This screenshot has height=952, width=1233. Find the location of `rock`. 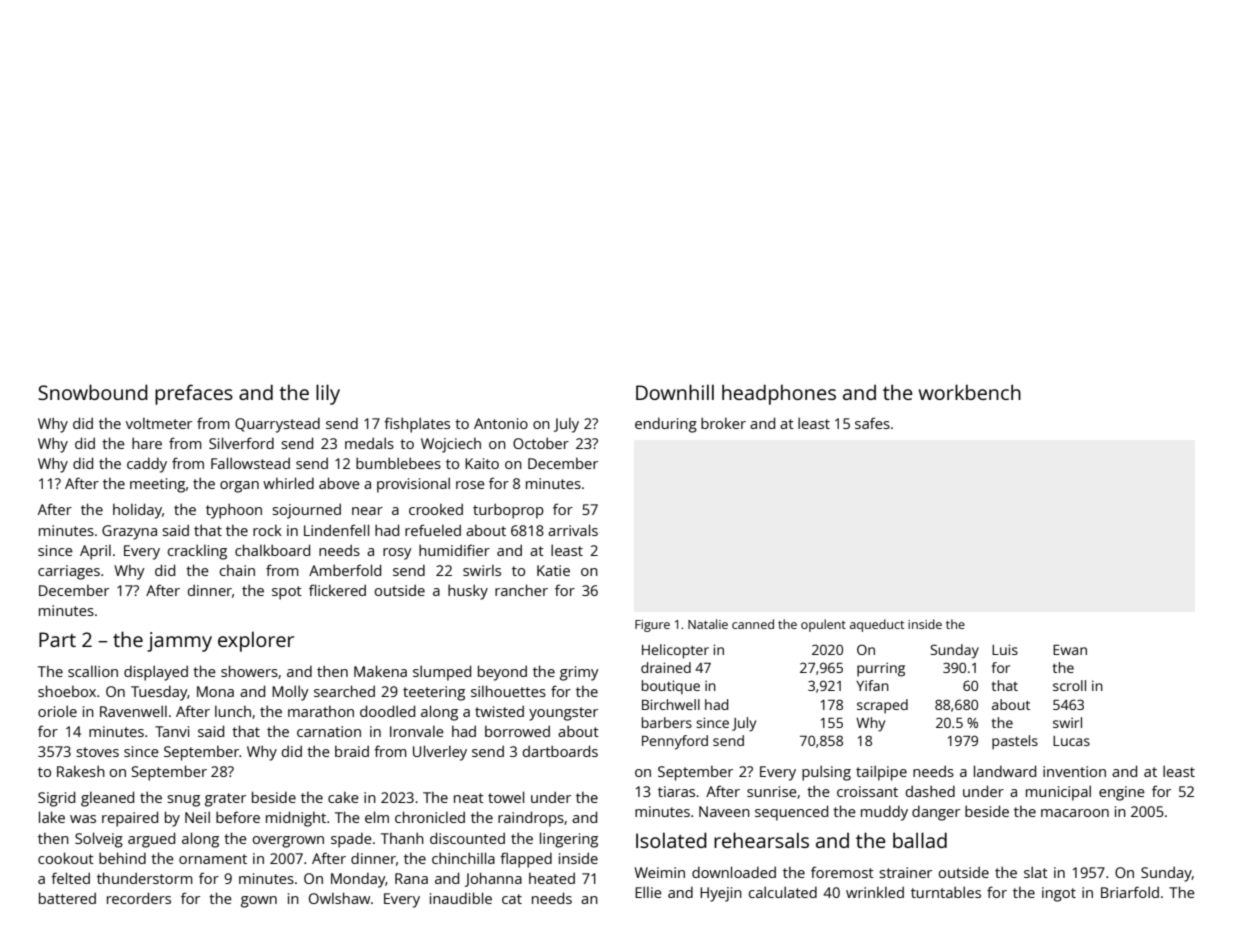

rock is located at coordinates (267, 530).
